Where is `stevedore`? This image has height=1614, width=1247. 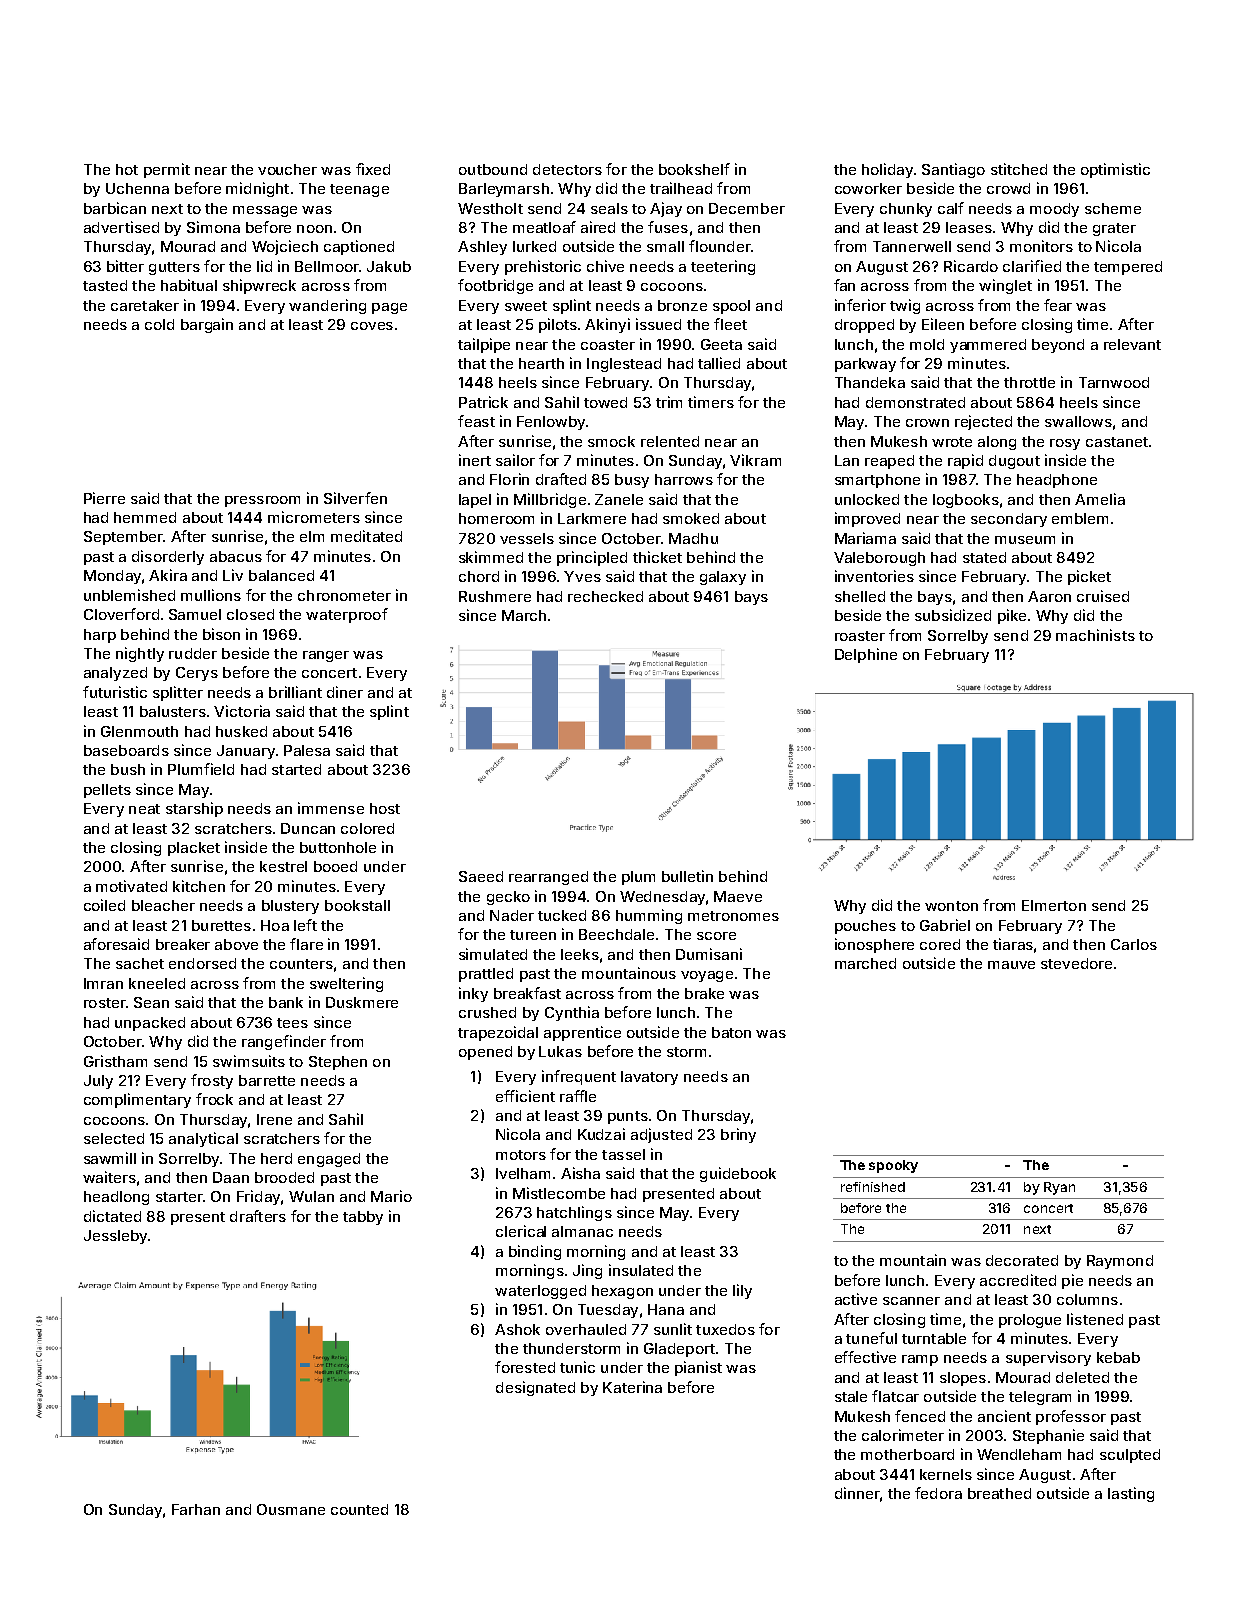
stevedore is located at coordinates (1076, 963).
